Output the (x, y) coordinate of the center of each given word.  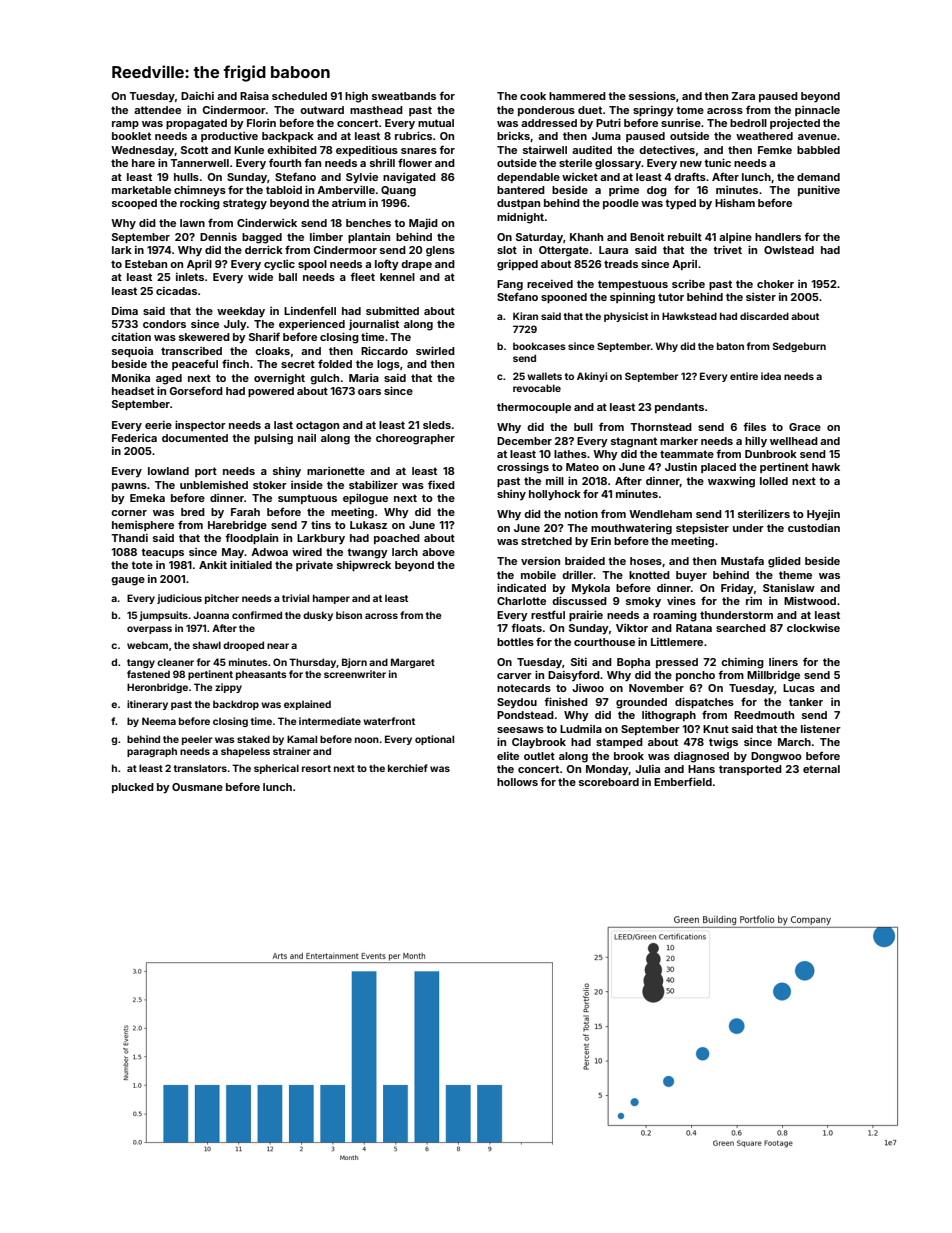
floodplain (251, 538)
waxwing (731, 482)
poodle (621, 204)
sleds (437, 425)
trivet (727, 250)
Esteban (146, 264)
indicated (521, 587)
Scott (194, 150)
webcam (147, 645)
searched (741, 628)
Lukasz (368, 525)
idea (771, 376)
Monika (131, 377)
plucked (133, 788)
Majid (423, 223)
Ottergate (564, 251)
